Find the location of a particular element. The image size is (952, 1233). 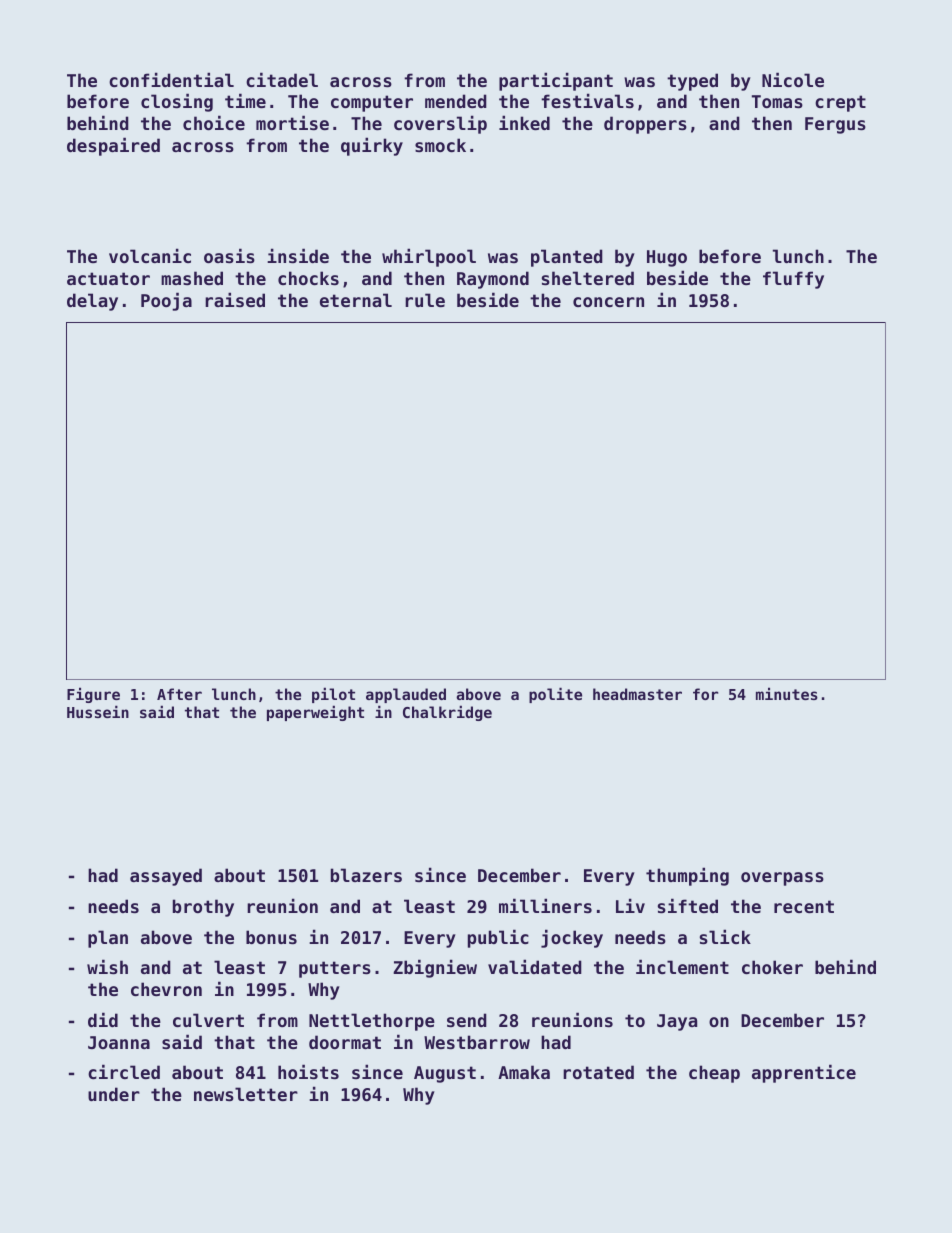

After is located at coordinates (179, 694).
